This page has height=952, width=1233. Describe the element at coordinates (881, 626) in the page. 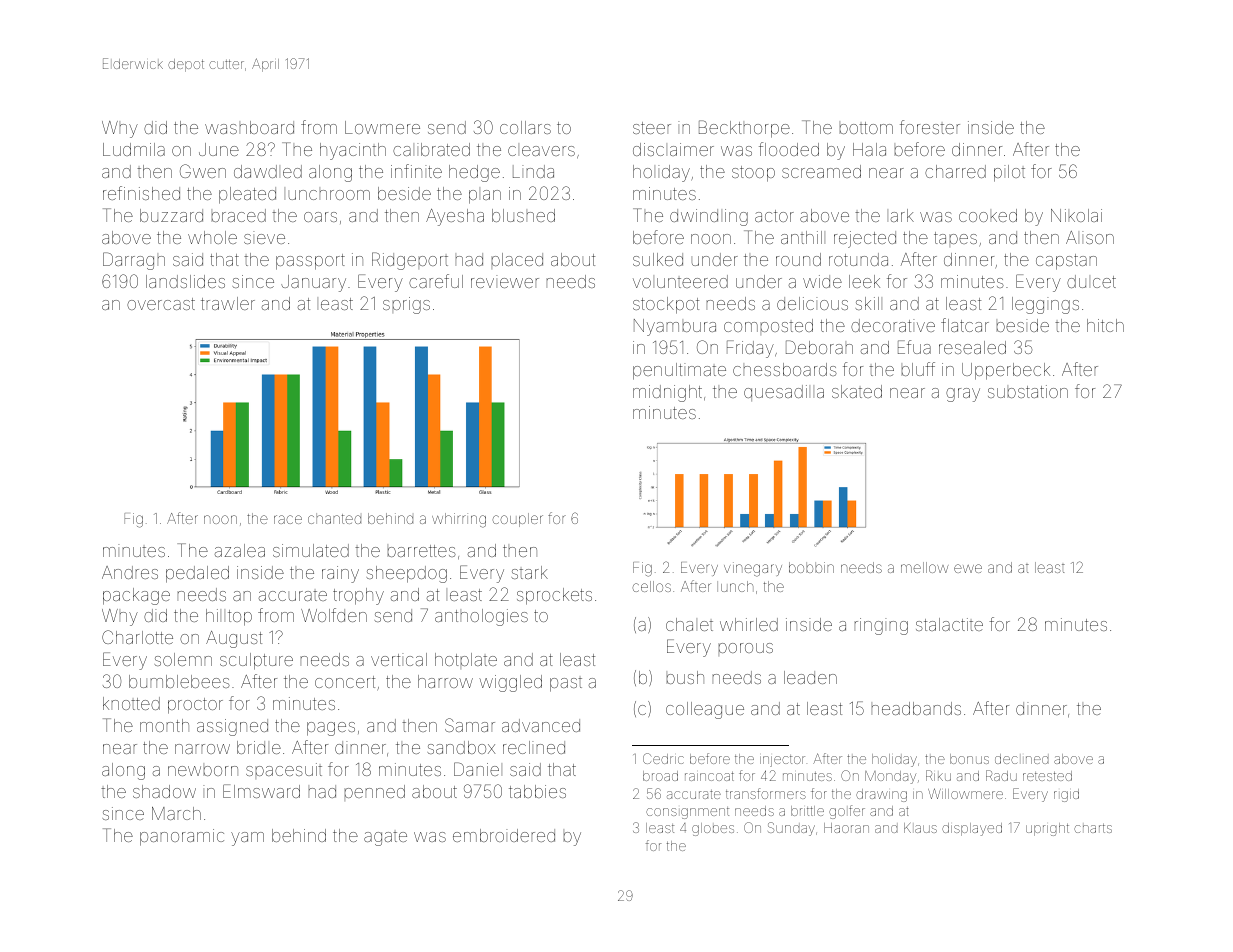

I see `ringing` at that location.
